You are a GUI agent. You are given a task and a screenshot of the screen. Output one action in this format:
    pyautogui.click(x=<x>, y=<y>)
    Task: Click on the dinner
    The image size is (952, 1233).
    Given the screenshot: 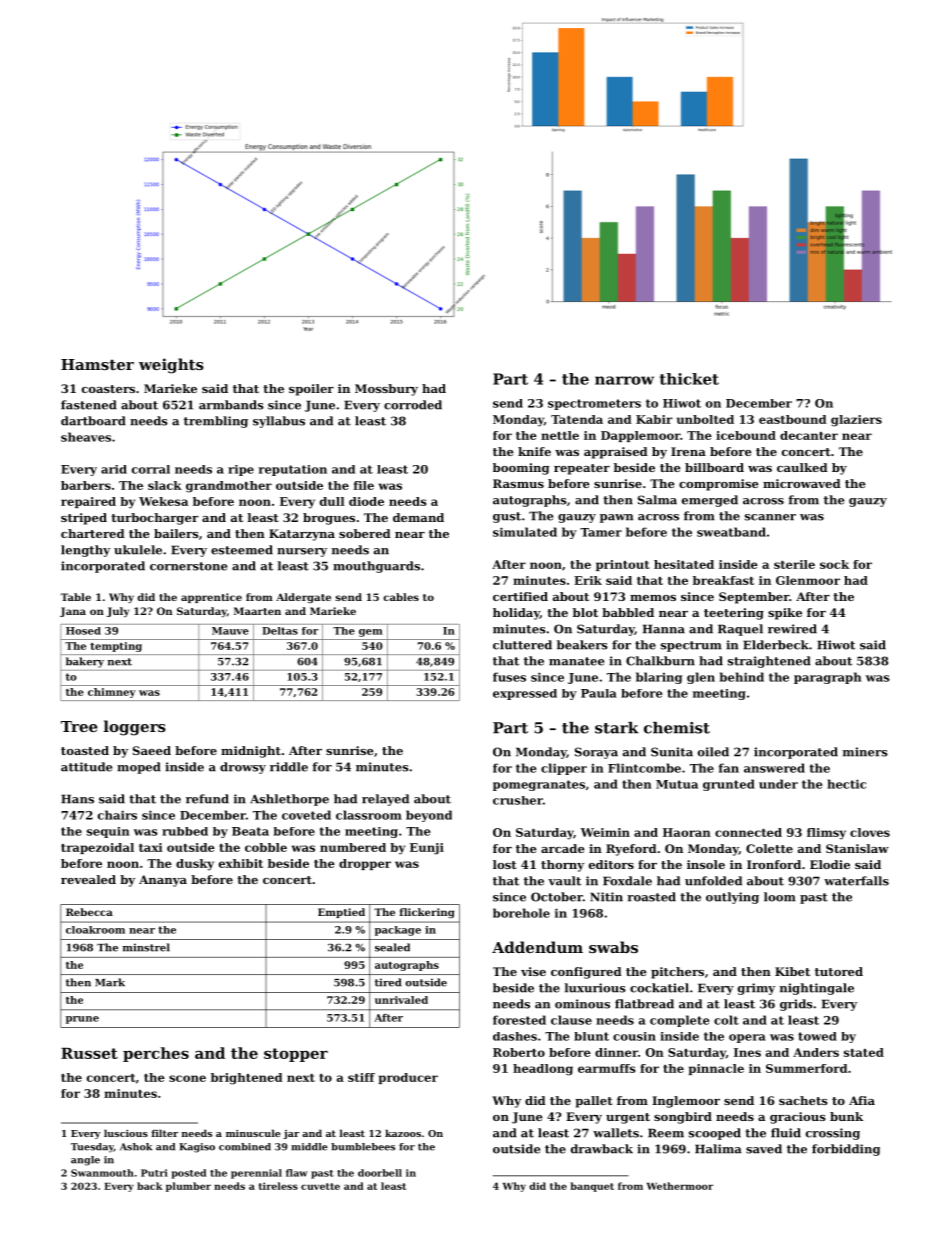 What is the action you would take?
    pyautogui.click(x=616, y=1052)
